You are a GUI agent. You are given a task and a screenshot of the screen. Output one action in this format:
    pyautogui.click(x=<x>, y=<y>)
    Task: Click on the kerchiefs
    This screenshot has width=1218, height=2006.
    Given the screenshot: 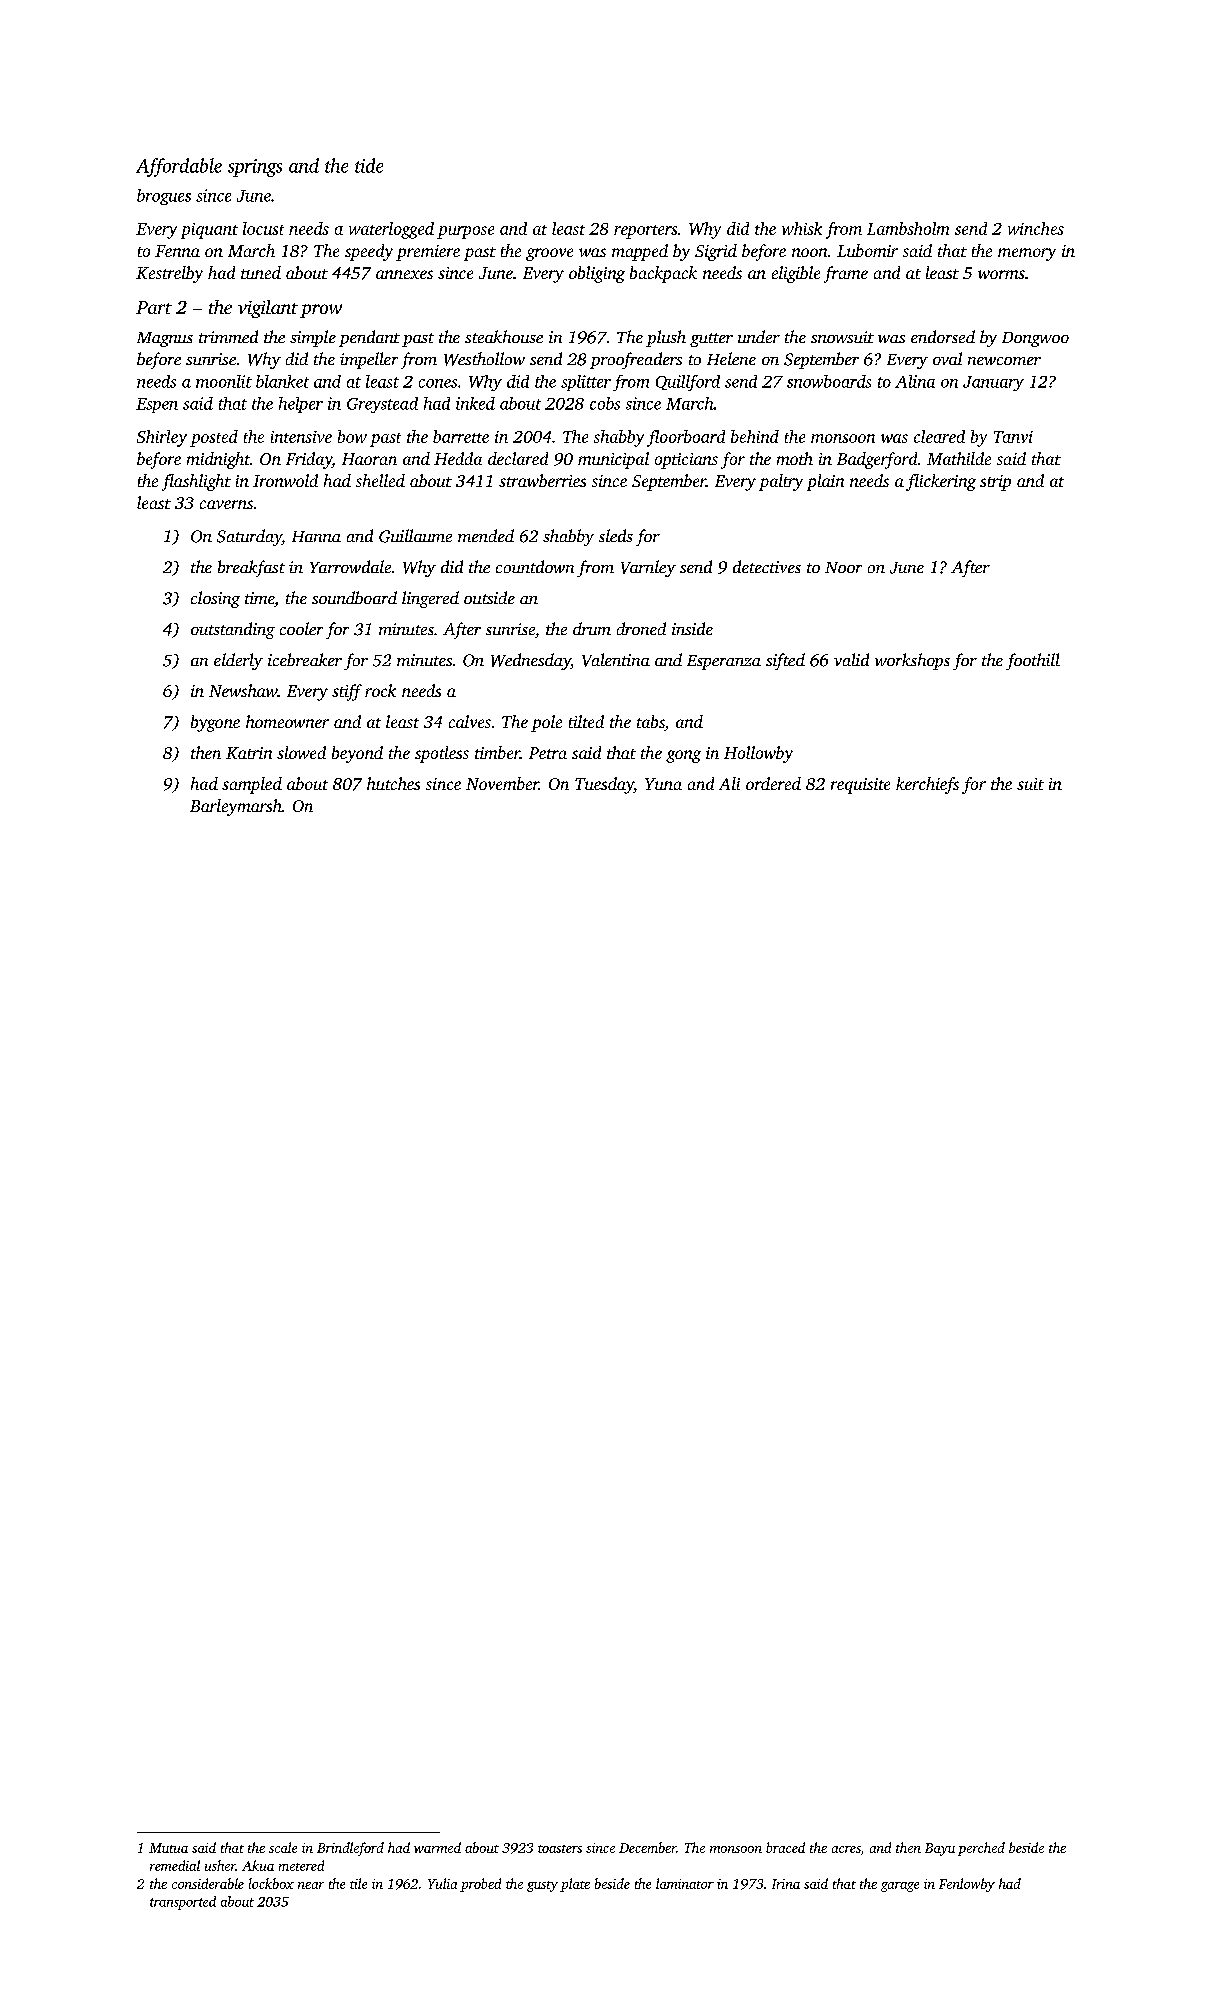 What is the action you would take?
    pyautogui.click(x=927, y=785)
